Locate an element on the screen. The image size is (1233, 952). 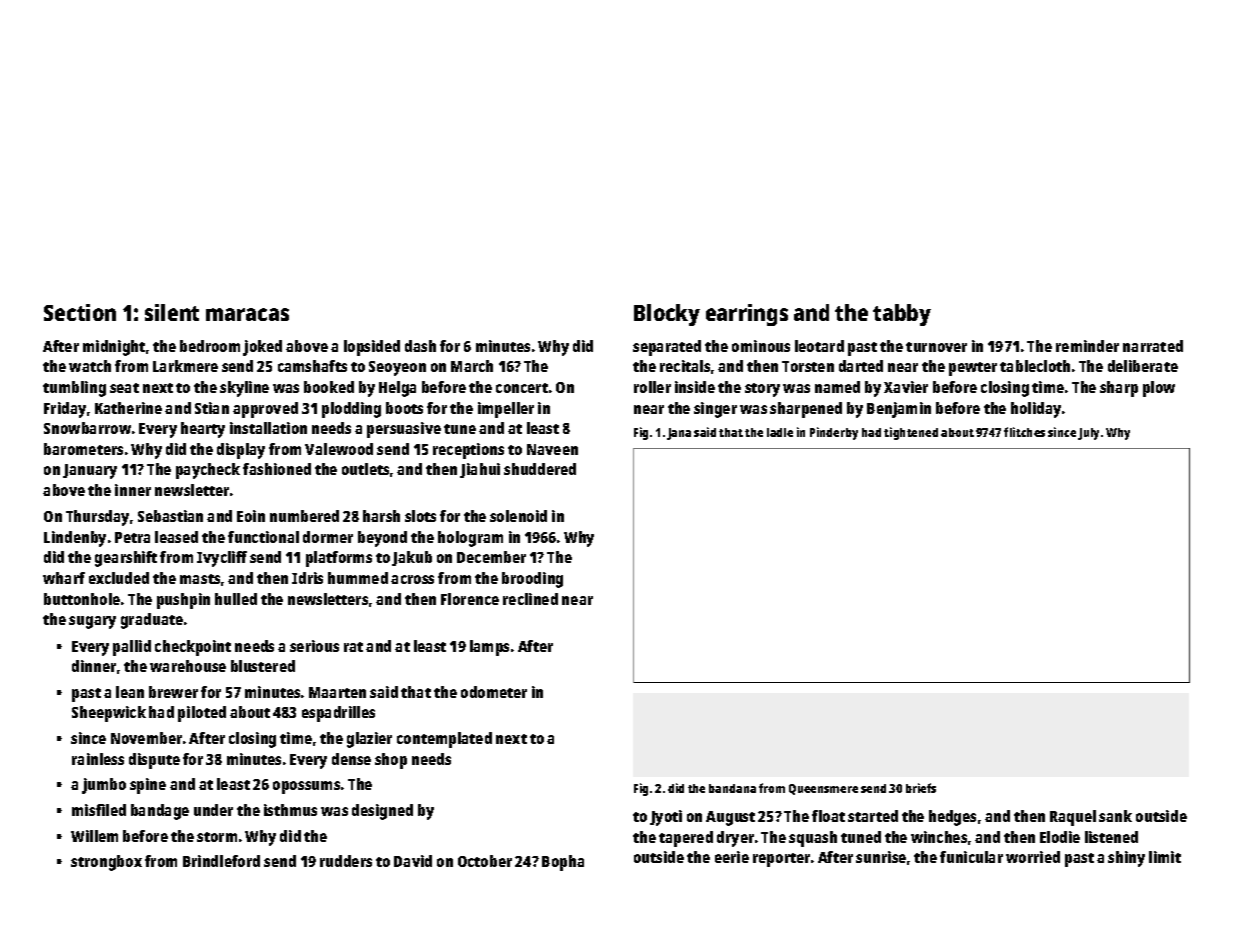
hulled is located at coordinates (236, 599).
